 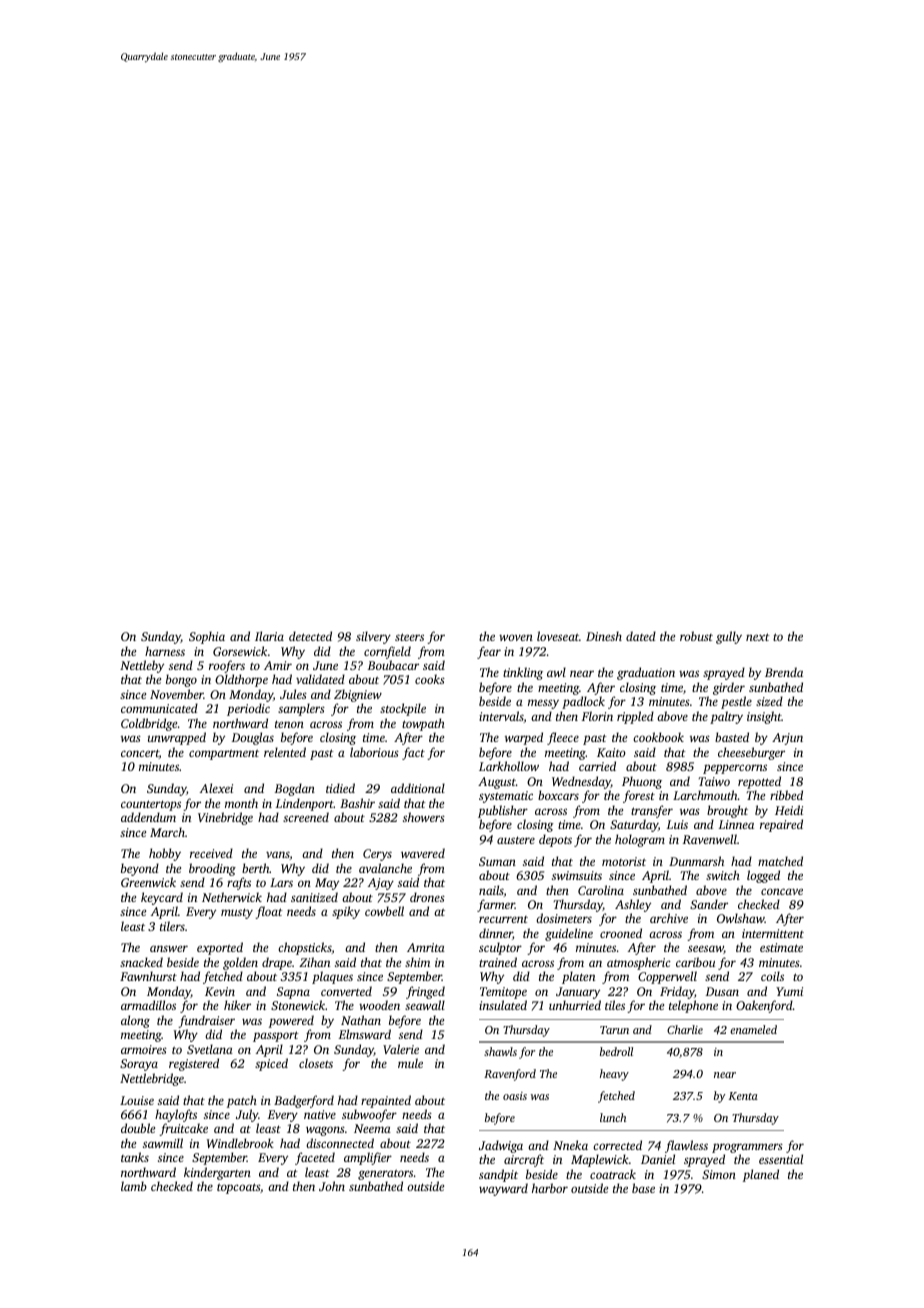 What do you see at coordinates (503, 1189) in the screenshot?
I see `wayward` at bounding box center [503, 1189].
